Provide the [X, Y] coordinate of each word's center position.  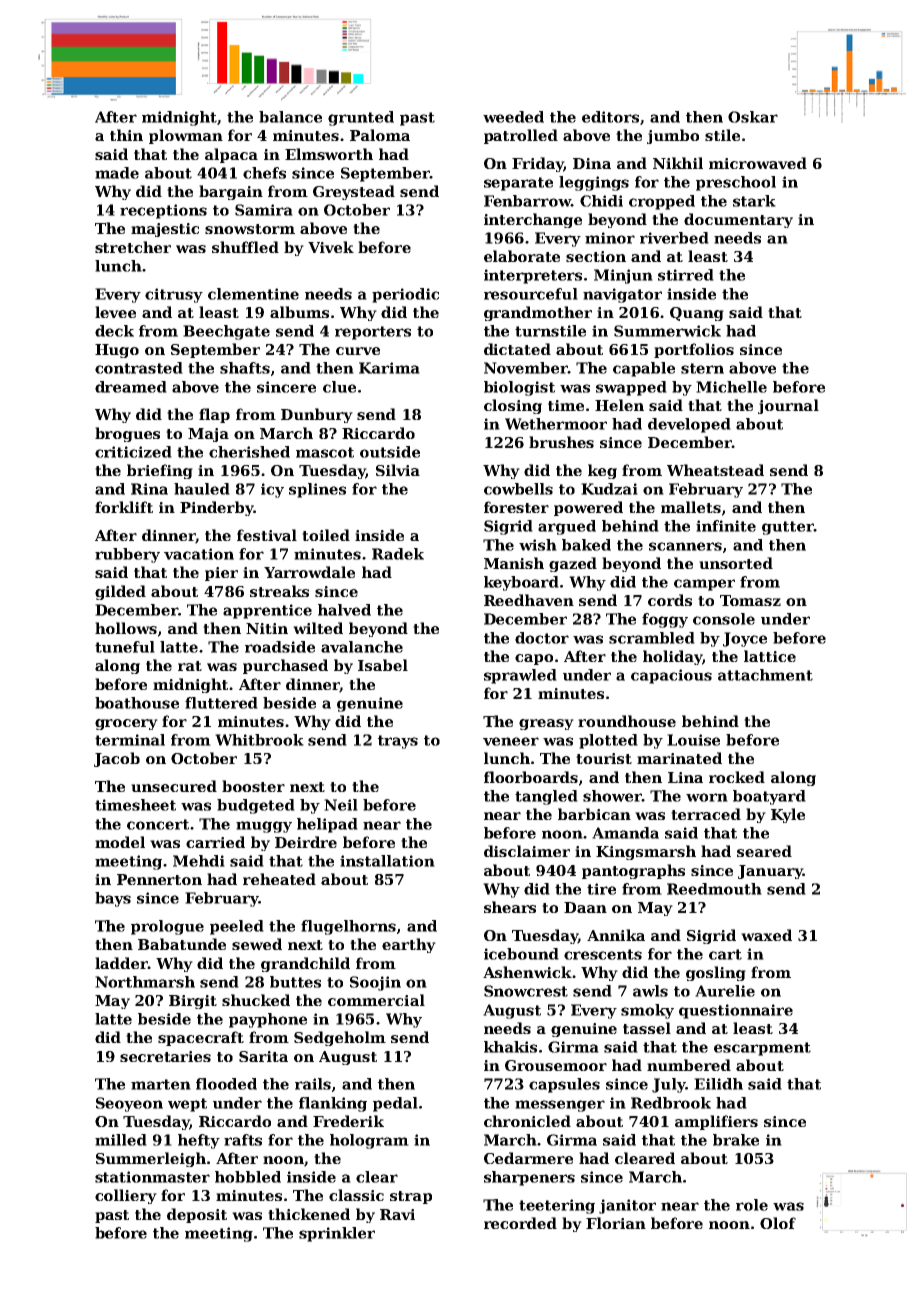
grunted [361, 118]
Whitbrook [259, 740]
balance [290, 117]
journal [788, 406]
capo [534, 659]
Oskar [753, 117]
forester [516, 507]
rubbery [127, 555]
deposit [197, 1215]
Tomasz [750, 600]
